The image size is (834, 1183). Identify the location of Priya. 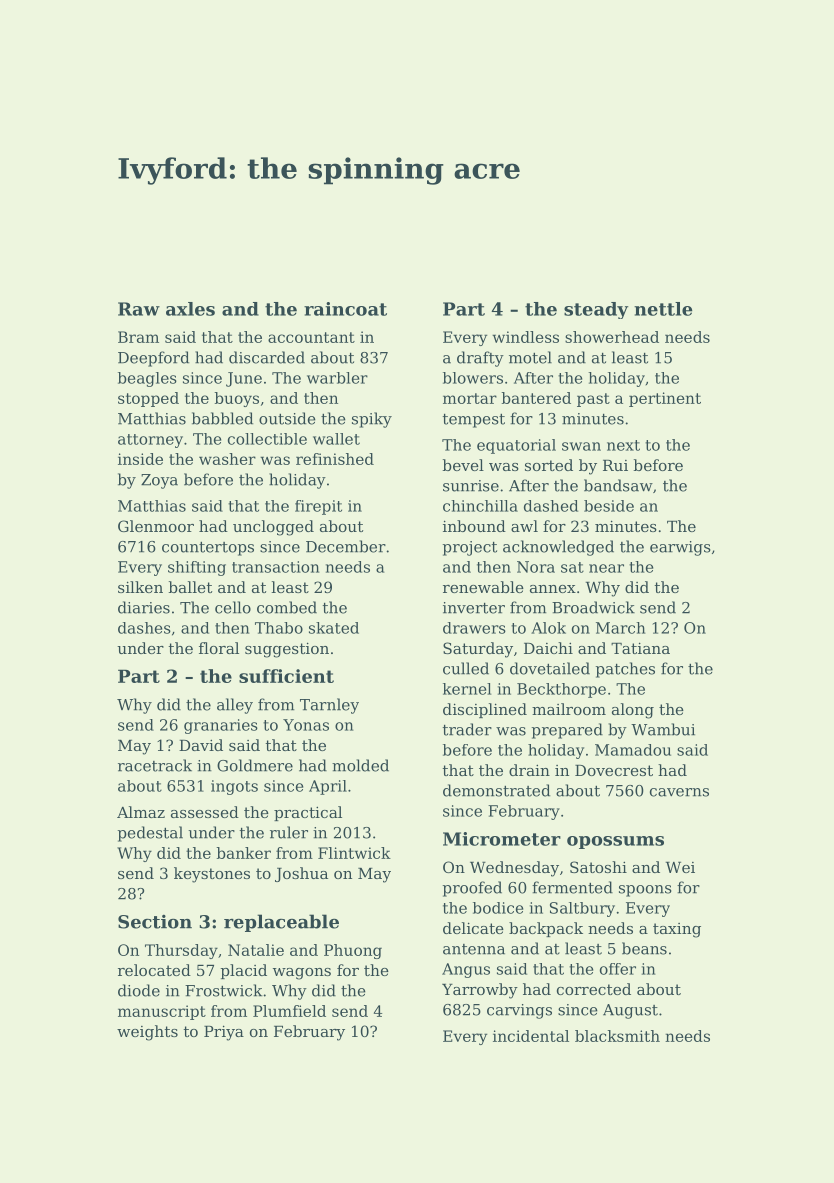
(224, 1033).
